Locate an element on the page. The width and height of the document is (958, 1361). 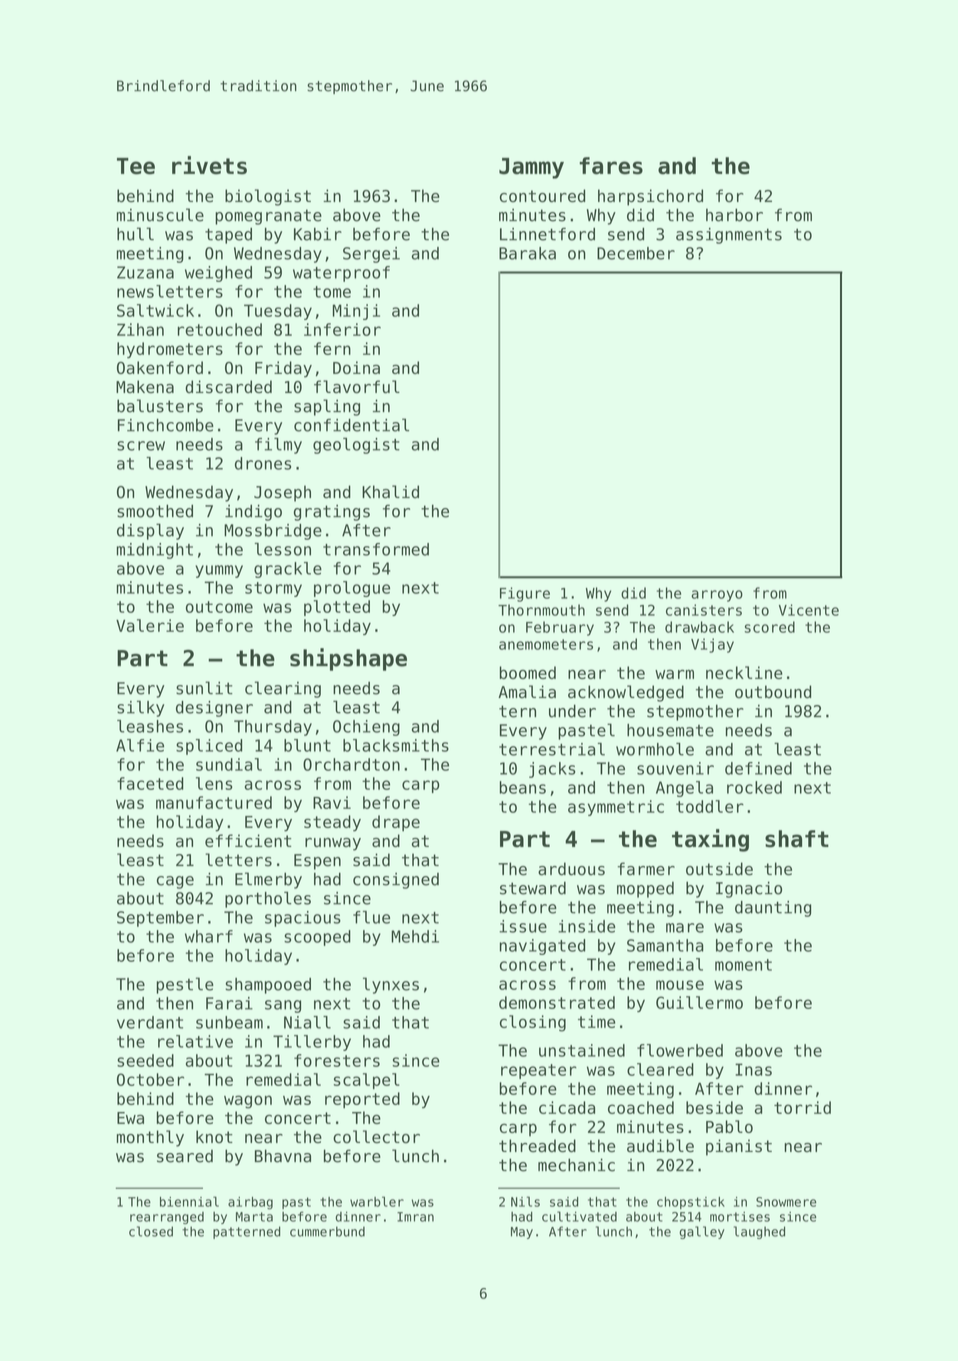
Imran is located at coordinates (415, 1217).
